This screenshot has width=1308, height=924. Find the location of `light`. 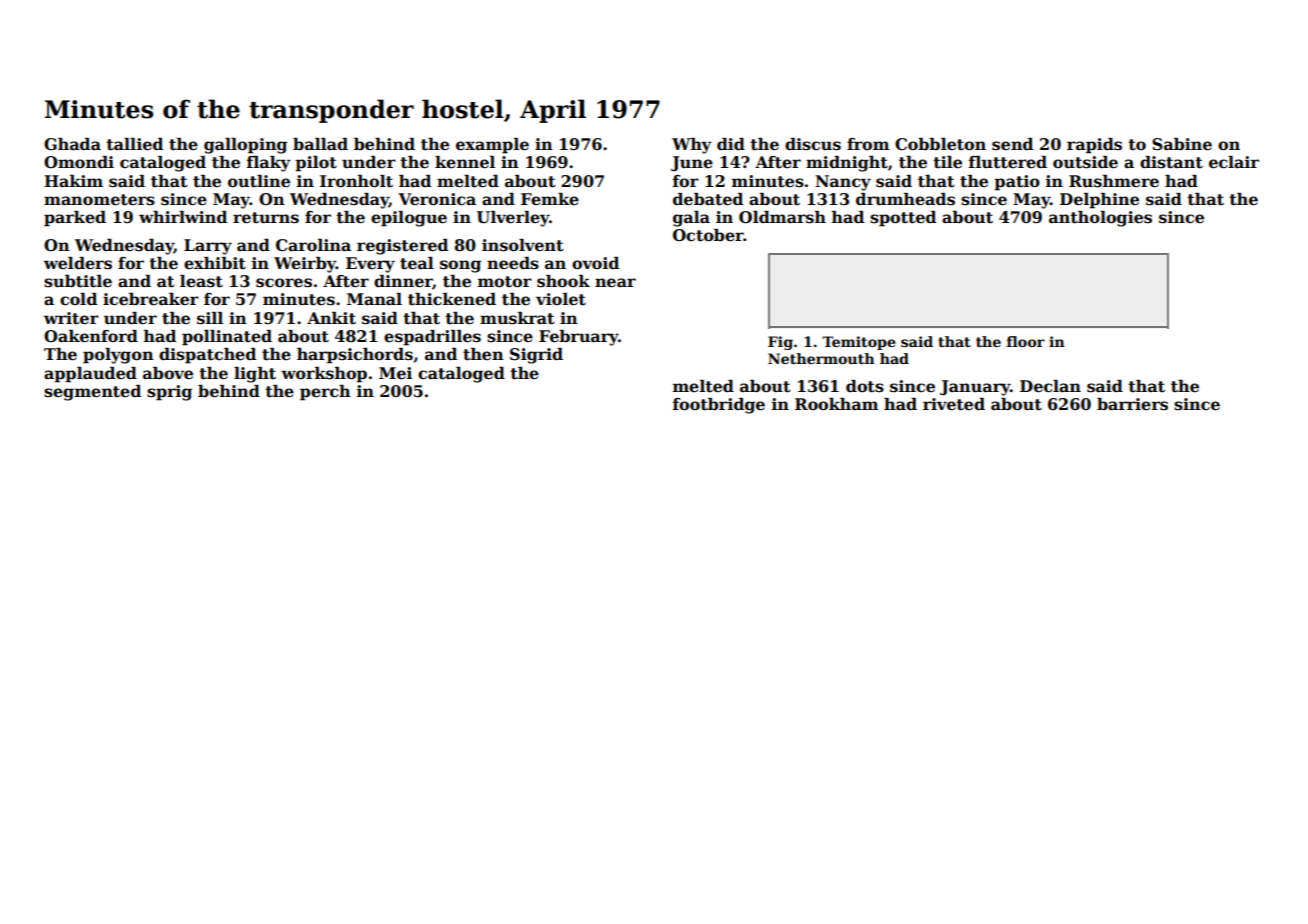

light is located at coordinates (255, 375).
